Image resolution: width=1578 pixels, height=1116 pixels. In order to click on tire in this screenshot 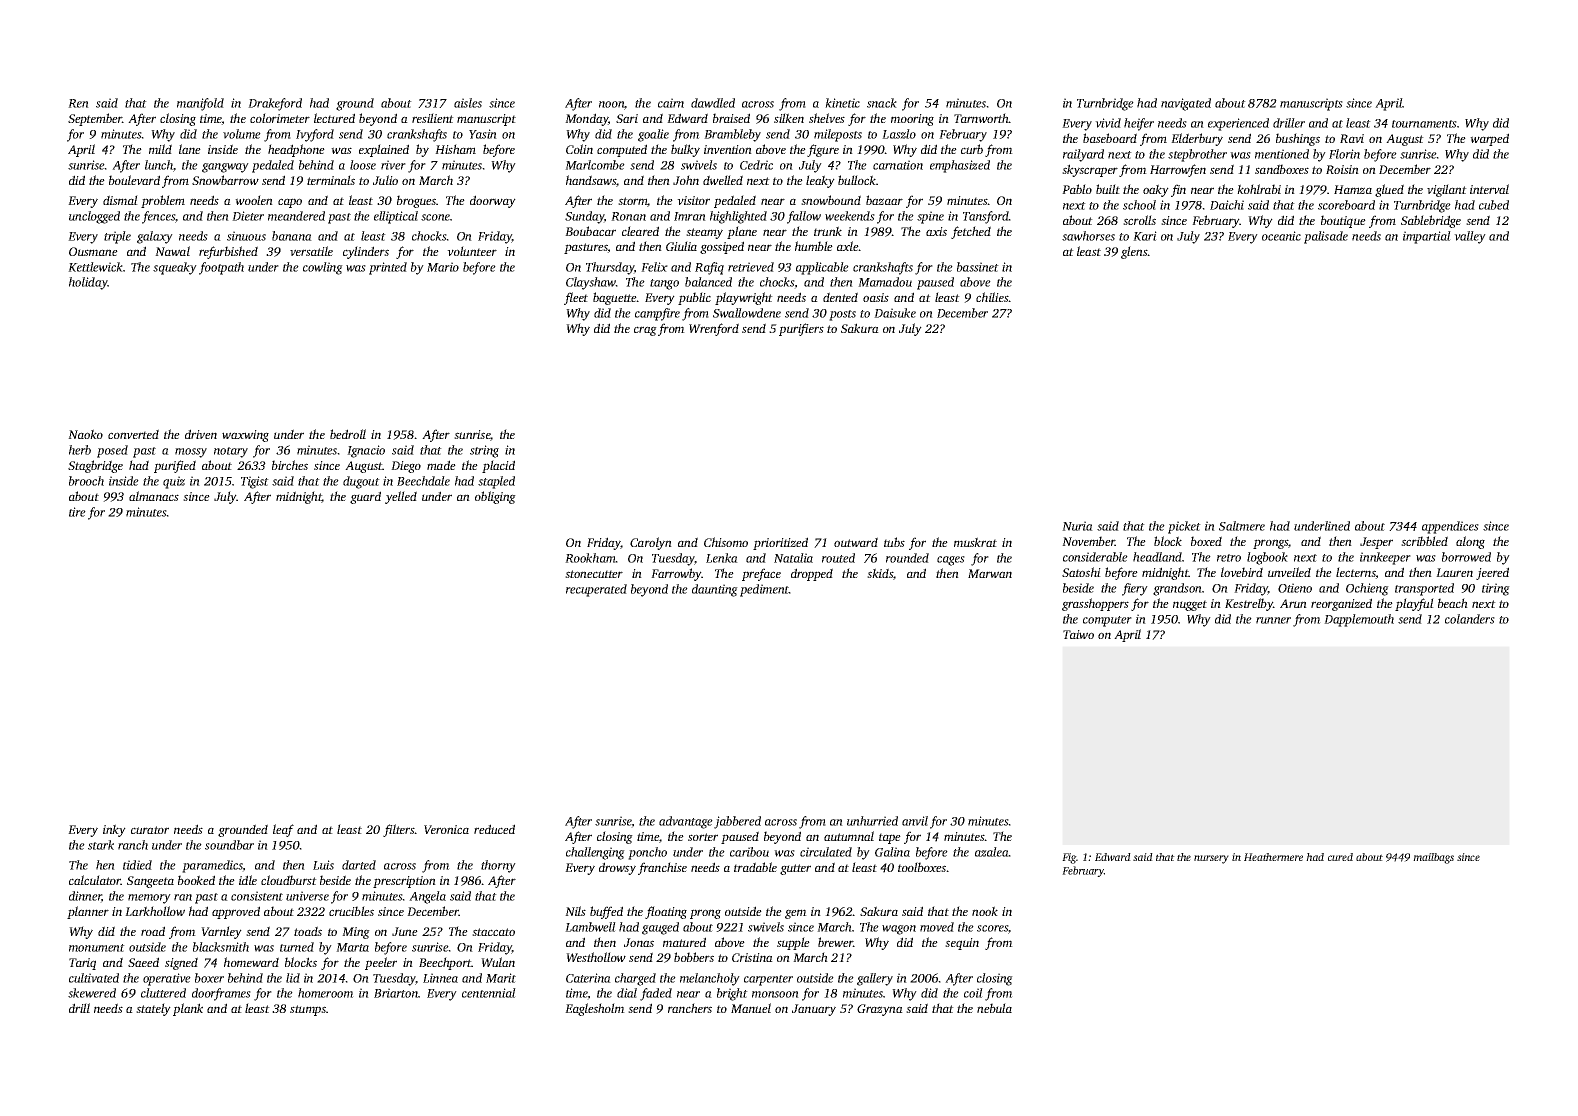, I will do `click(77, 512)`.
